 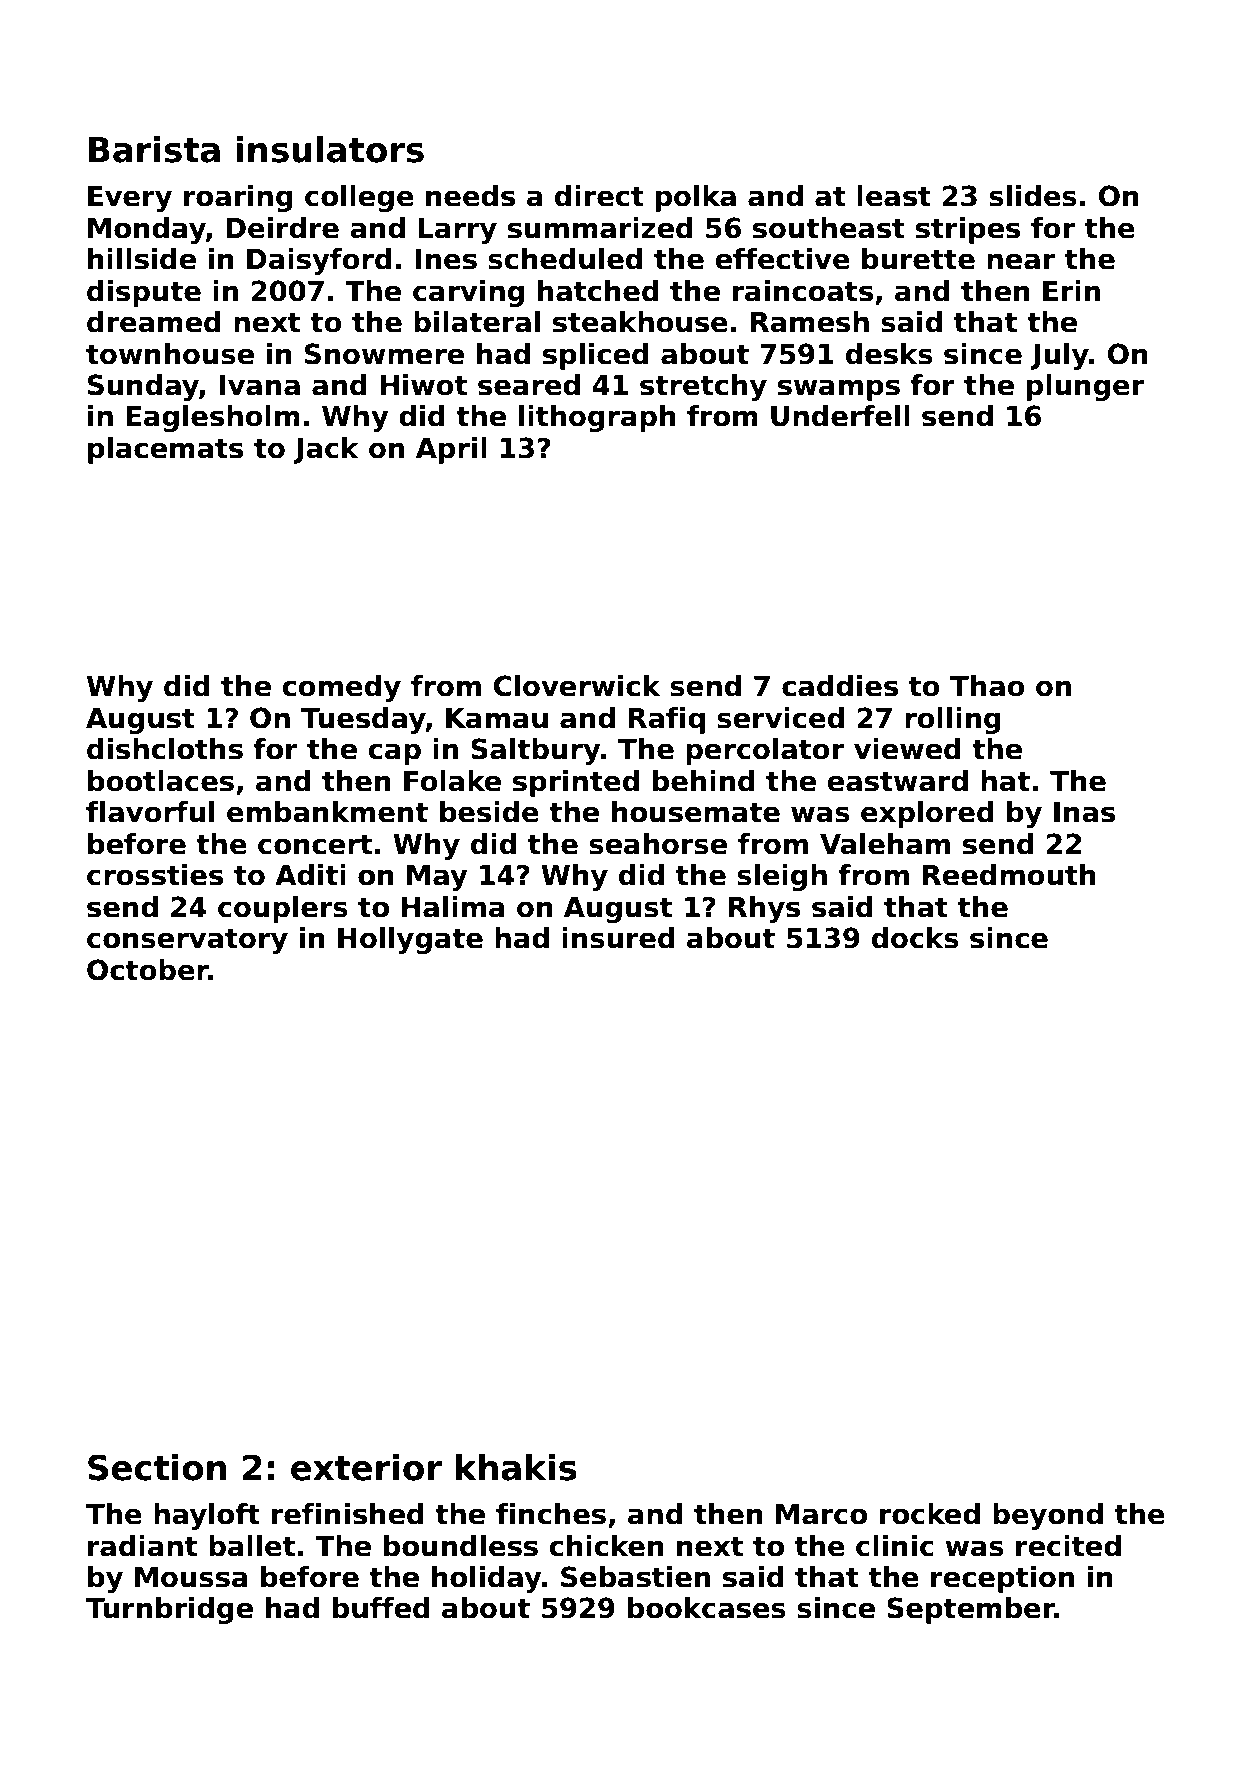 I want to click on plunger, so click(x=1085, y=387).
